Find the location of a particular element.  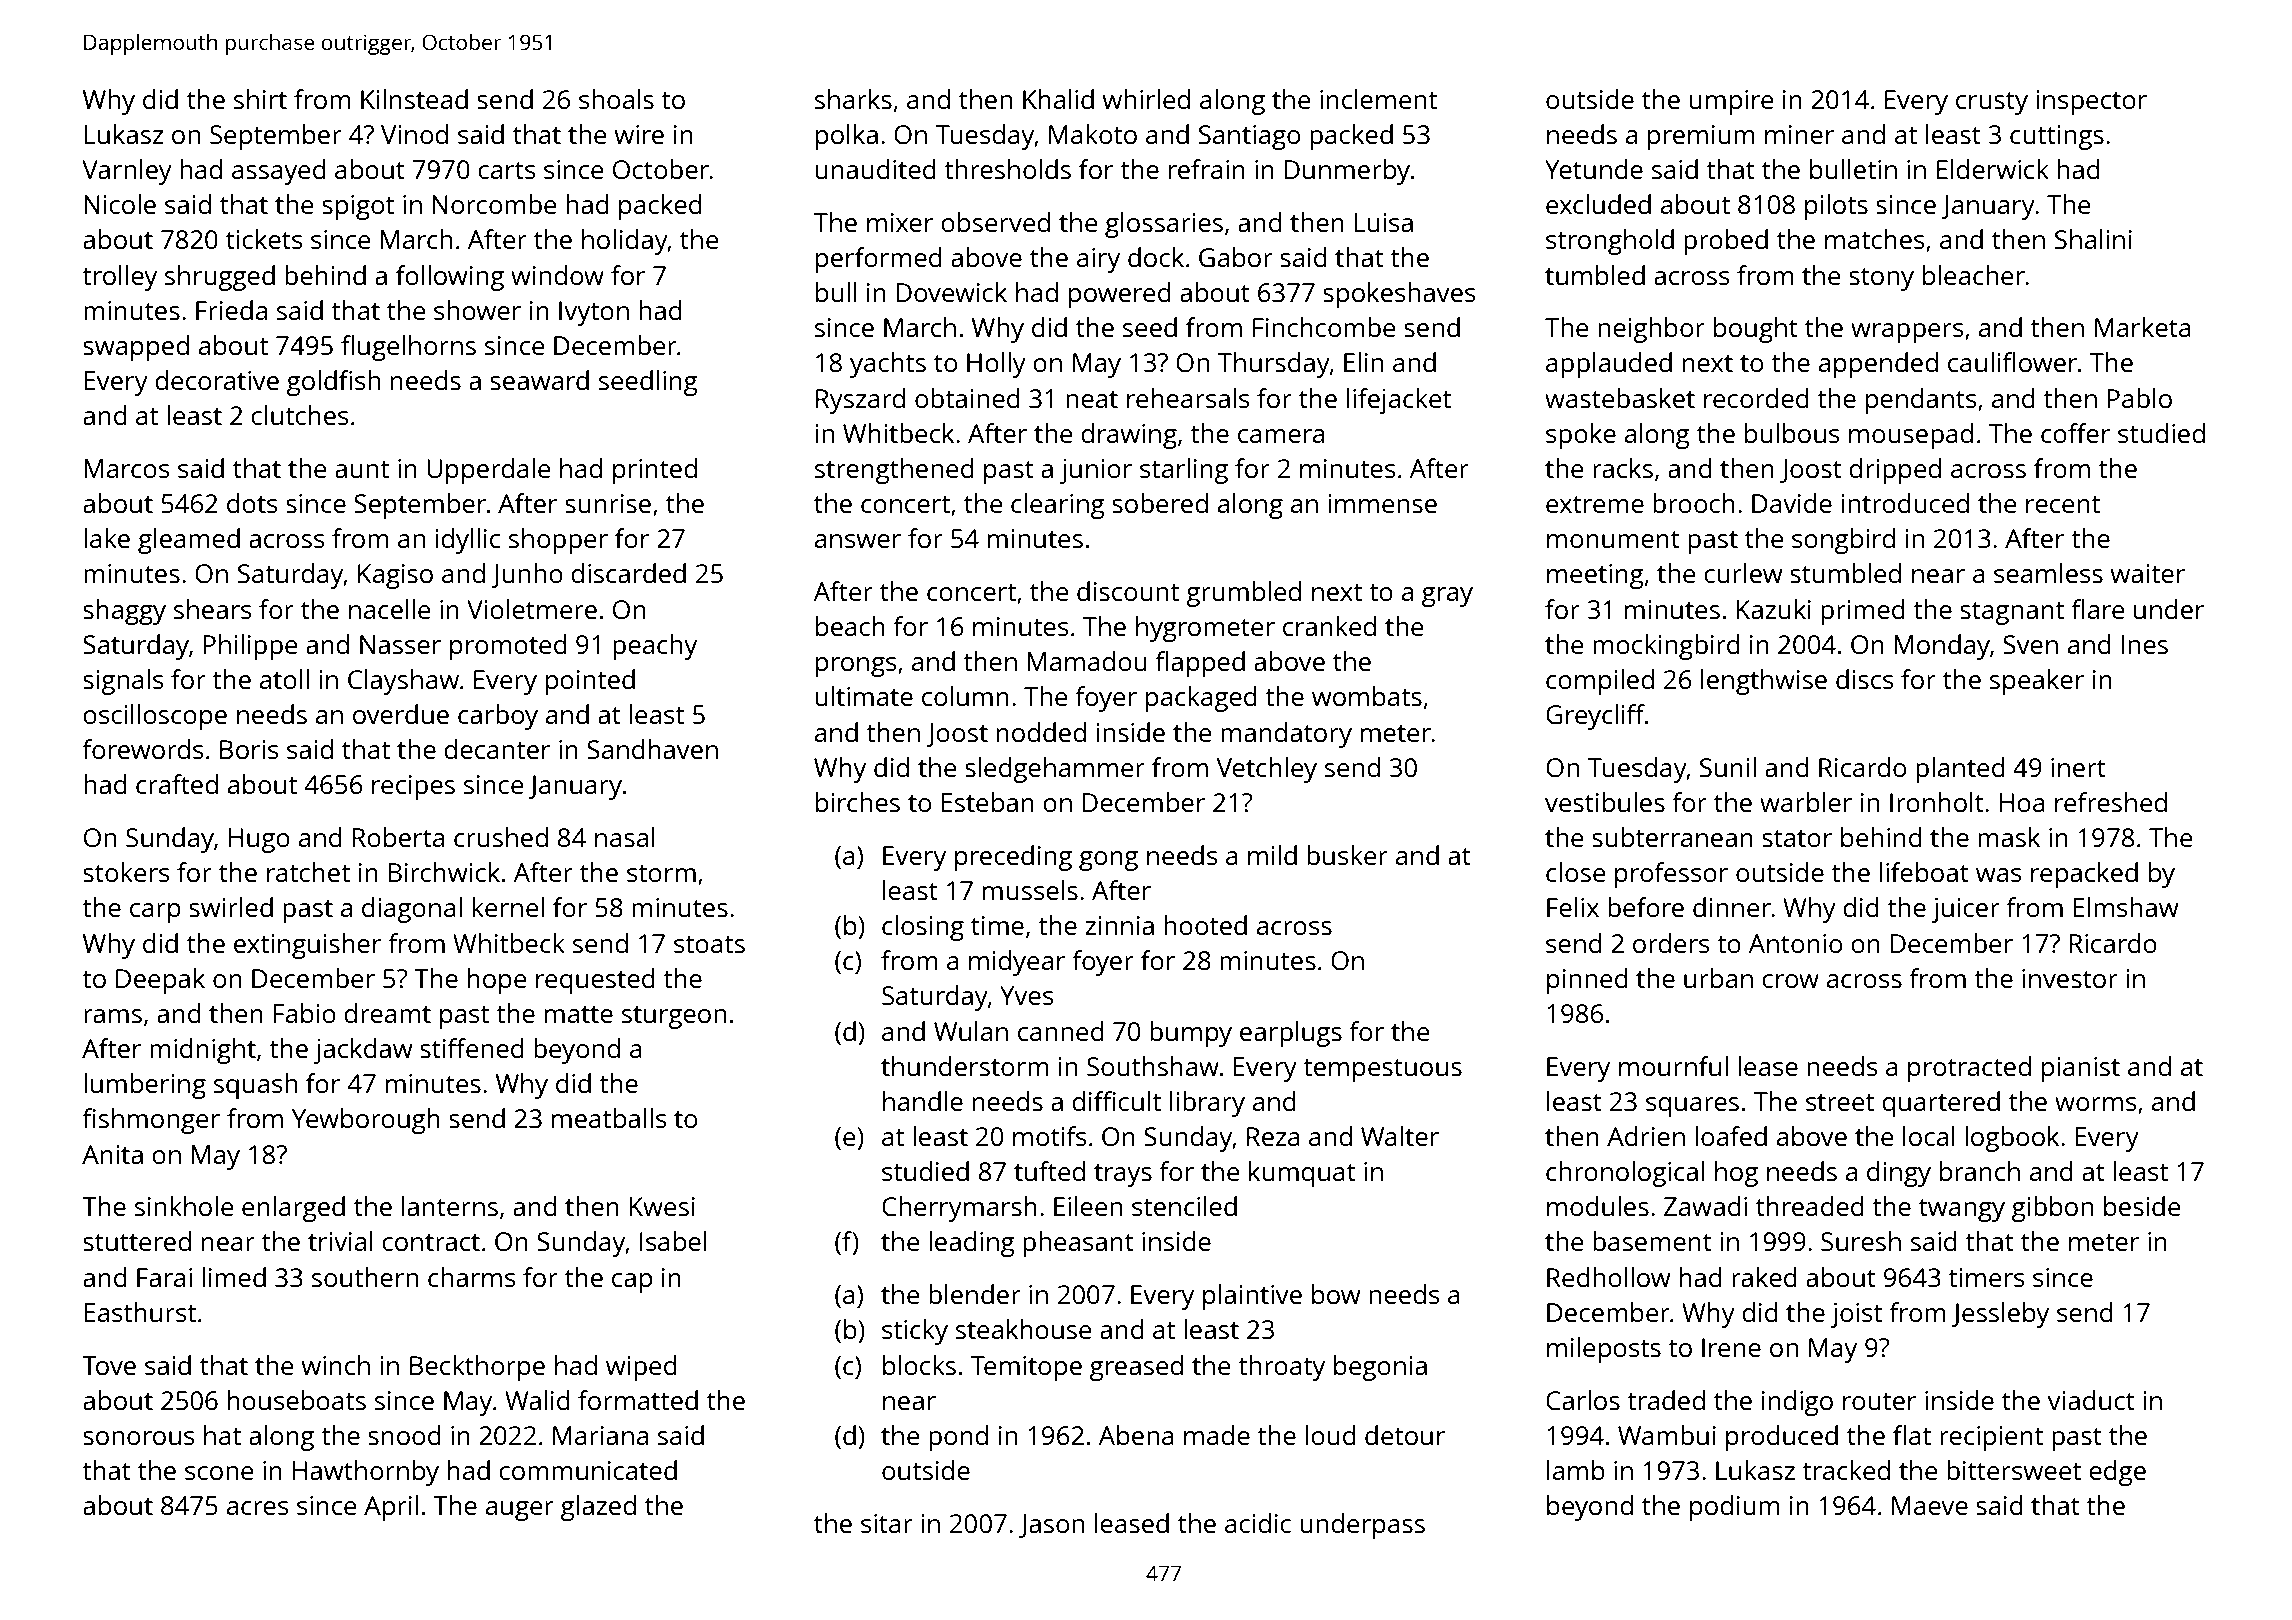

Jason is located at coordinates (1051, 1526).
